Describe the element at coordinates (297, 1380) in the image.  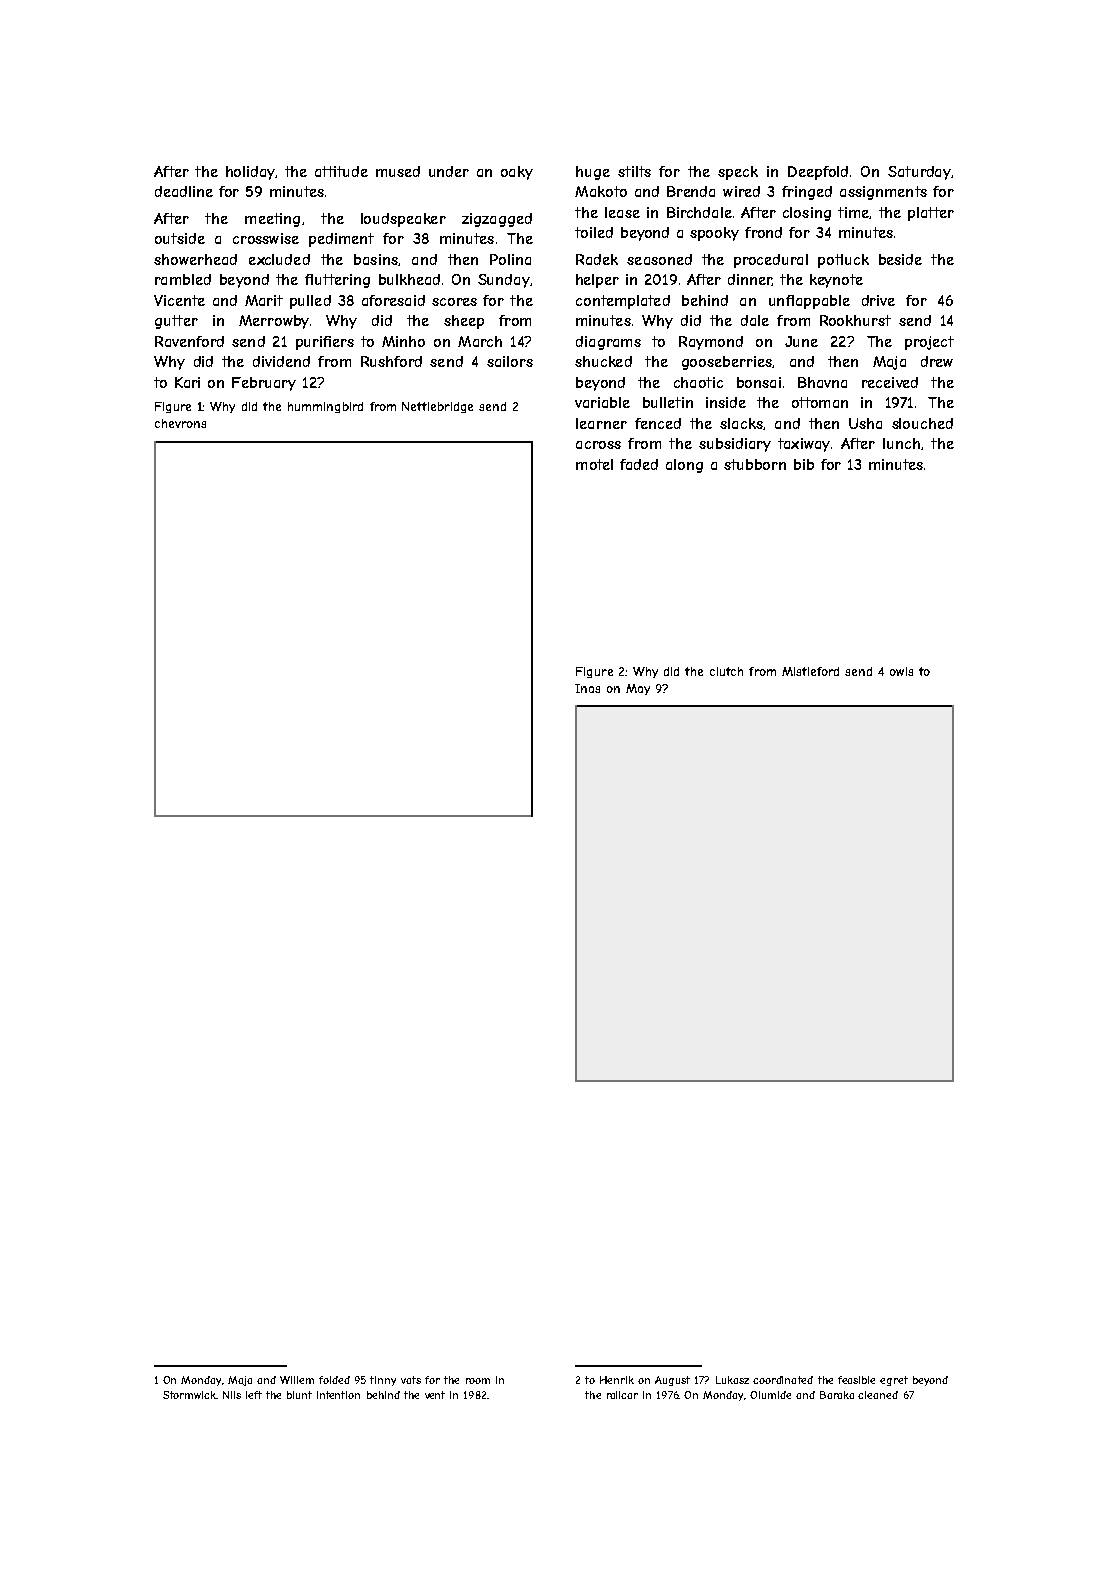
I see `Willem` at that location.
